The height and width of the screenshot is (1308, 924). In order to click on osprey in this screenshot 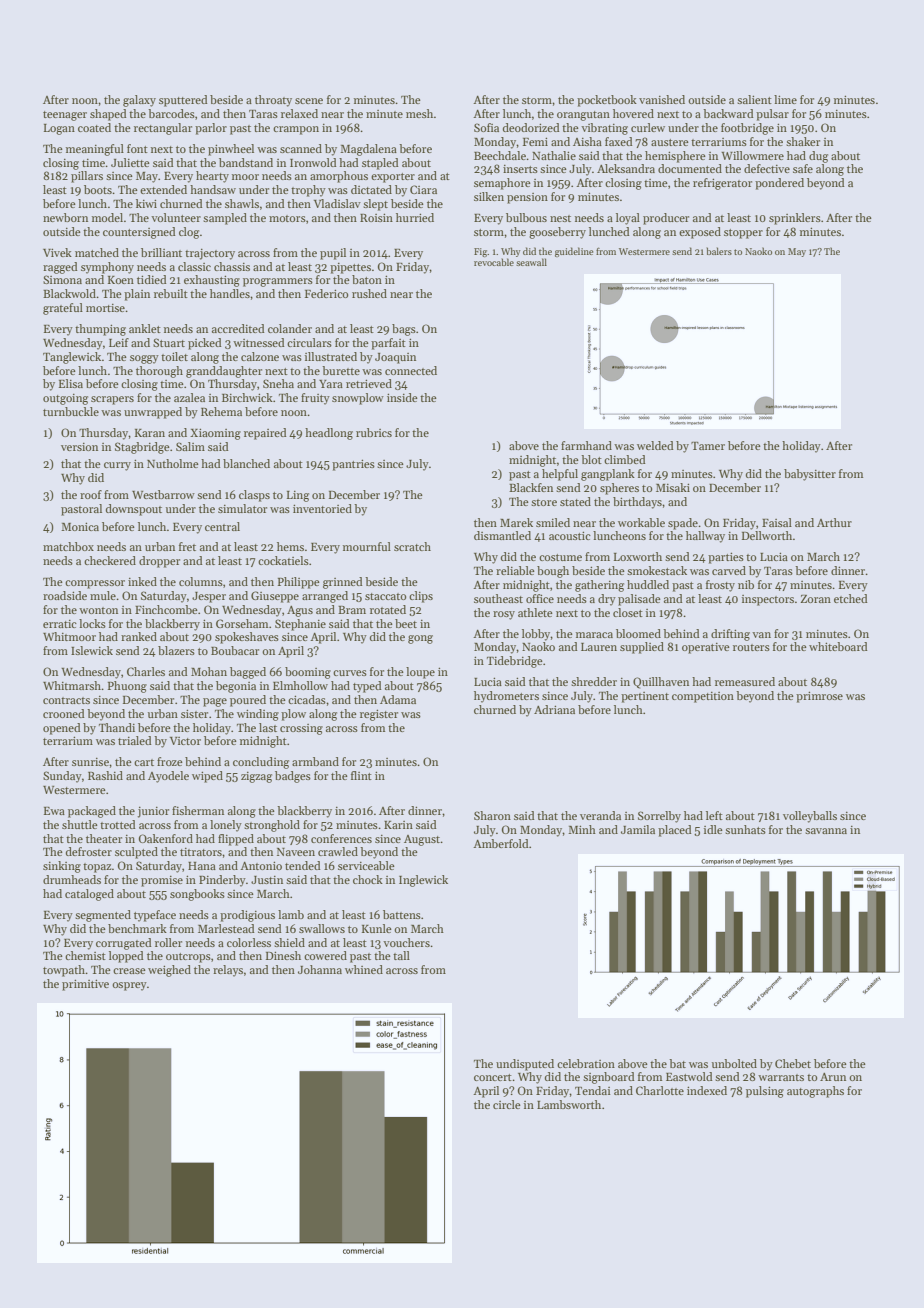, I will do `click(129, 986)`.
